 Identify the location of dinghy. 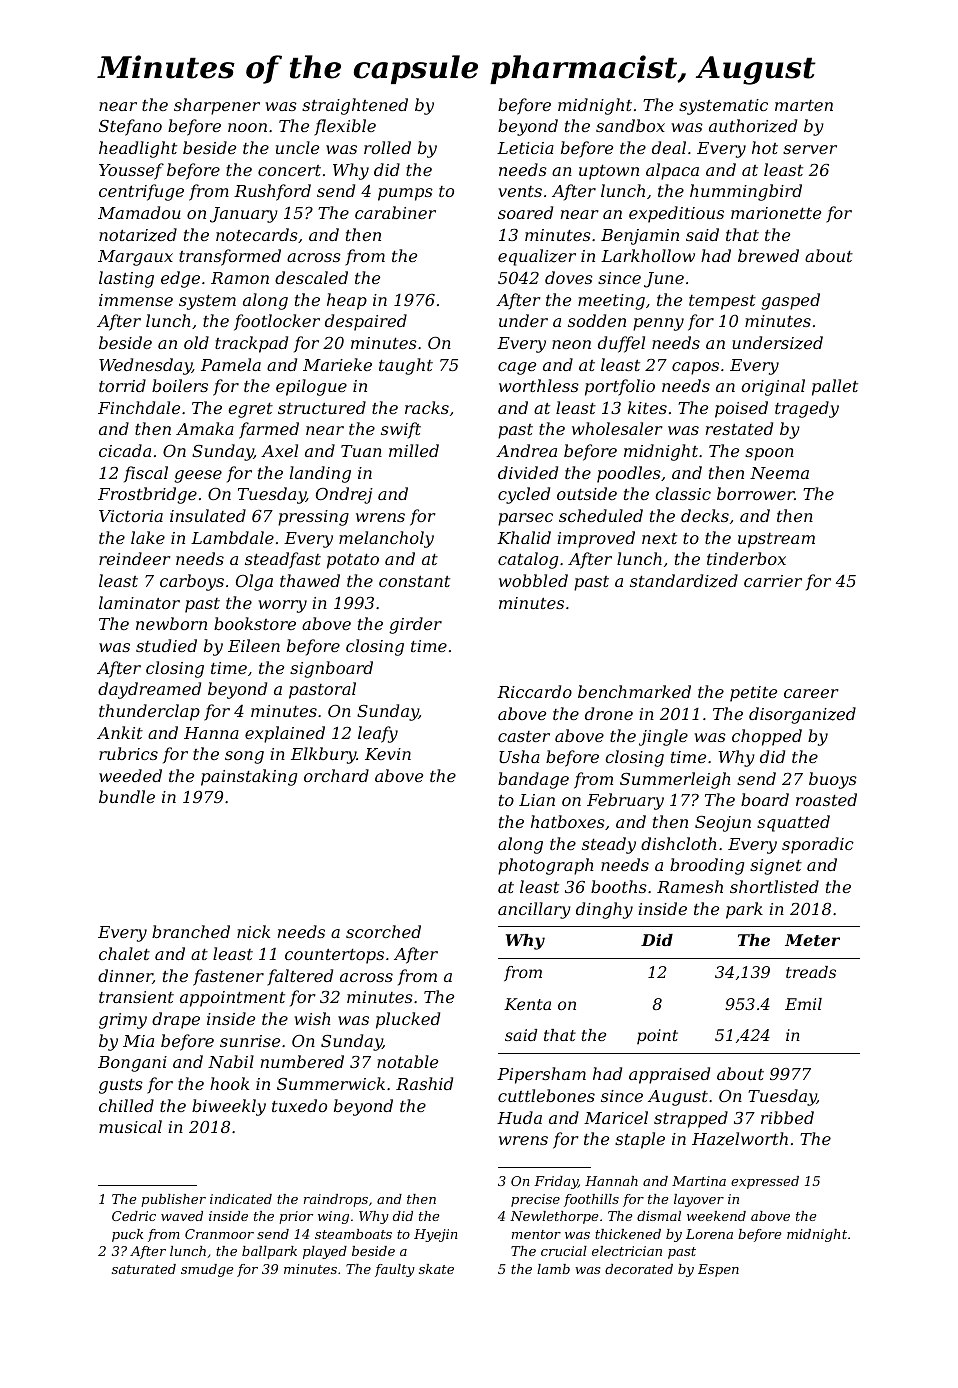
(604, 910).
